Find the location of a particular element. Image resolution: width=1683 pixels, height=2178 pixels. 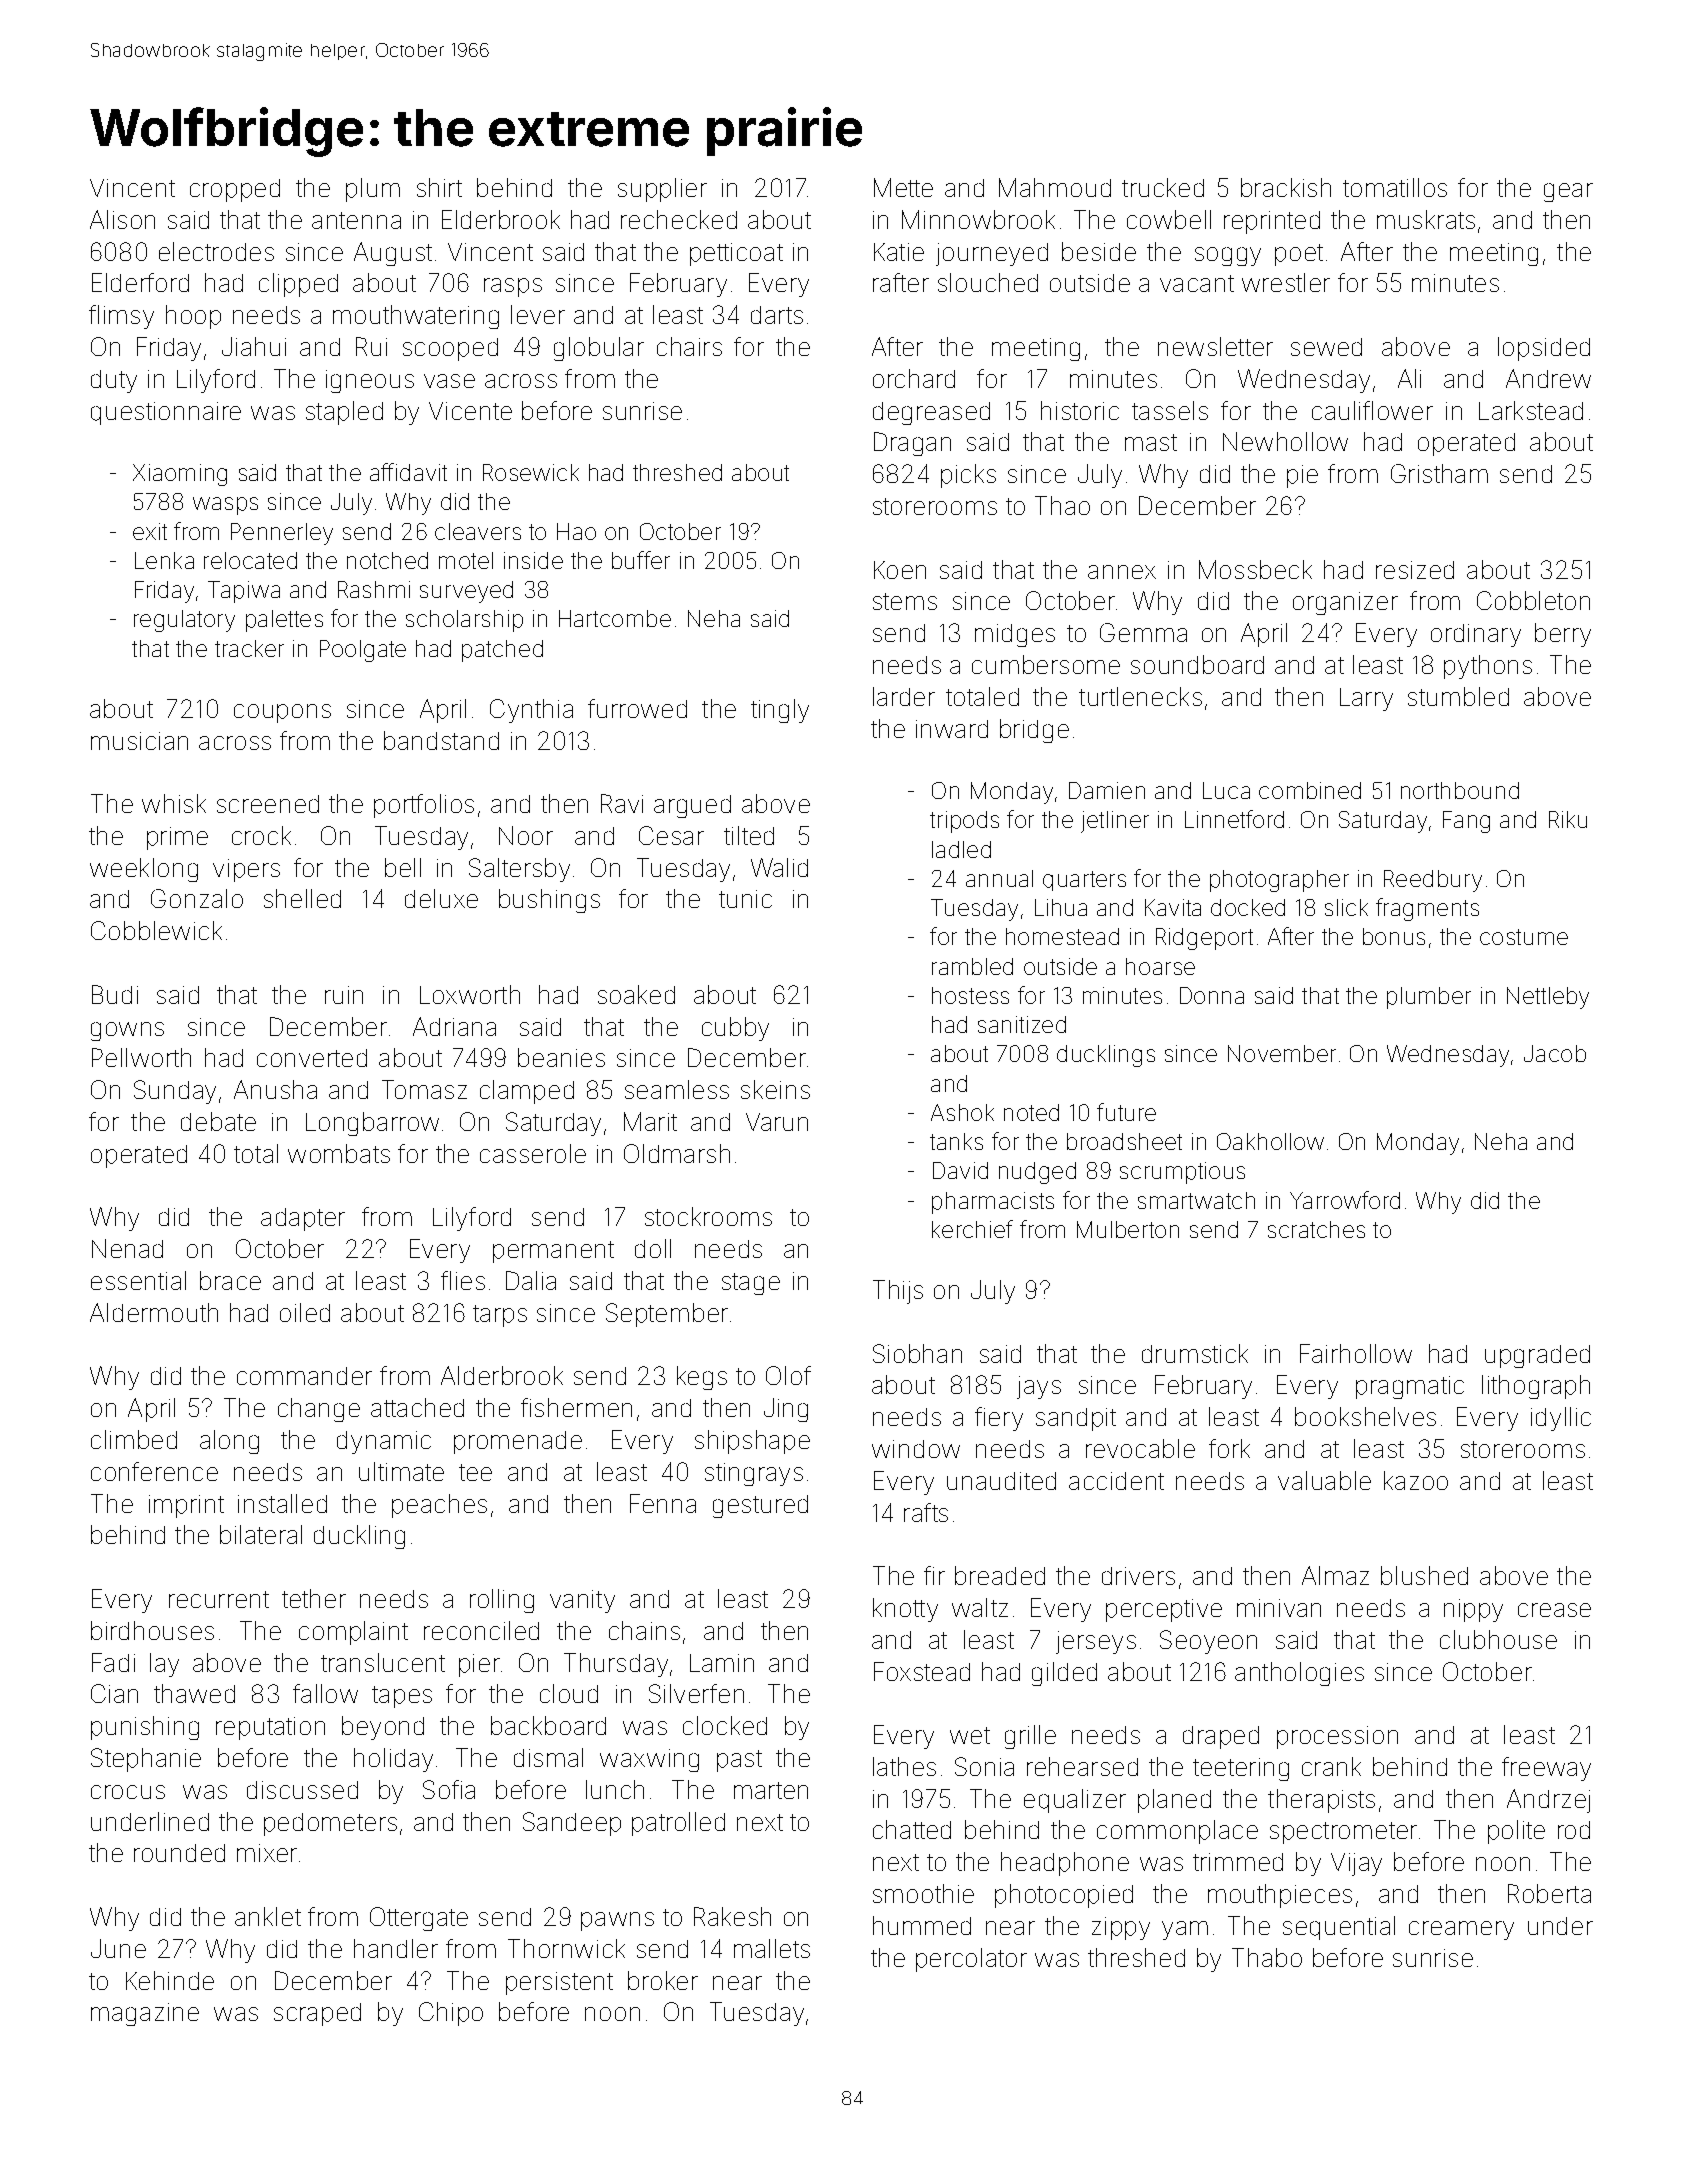

tether is located at coordinates (314, 1598).
